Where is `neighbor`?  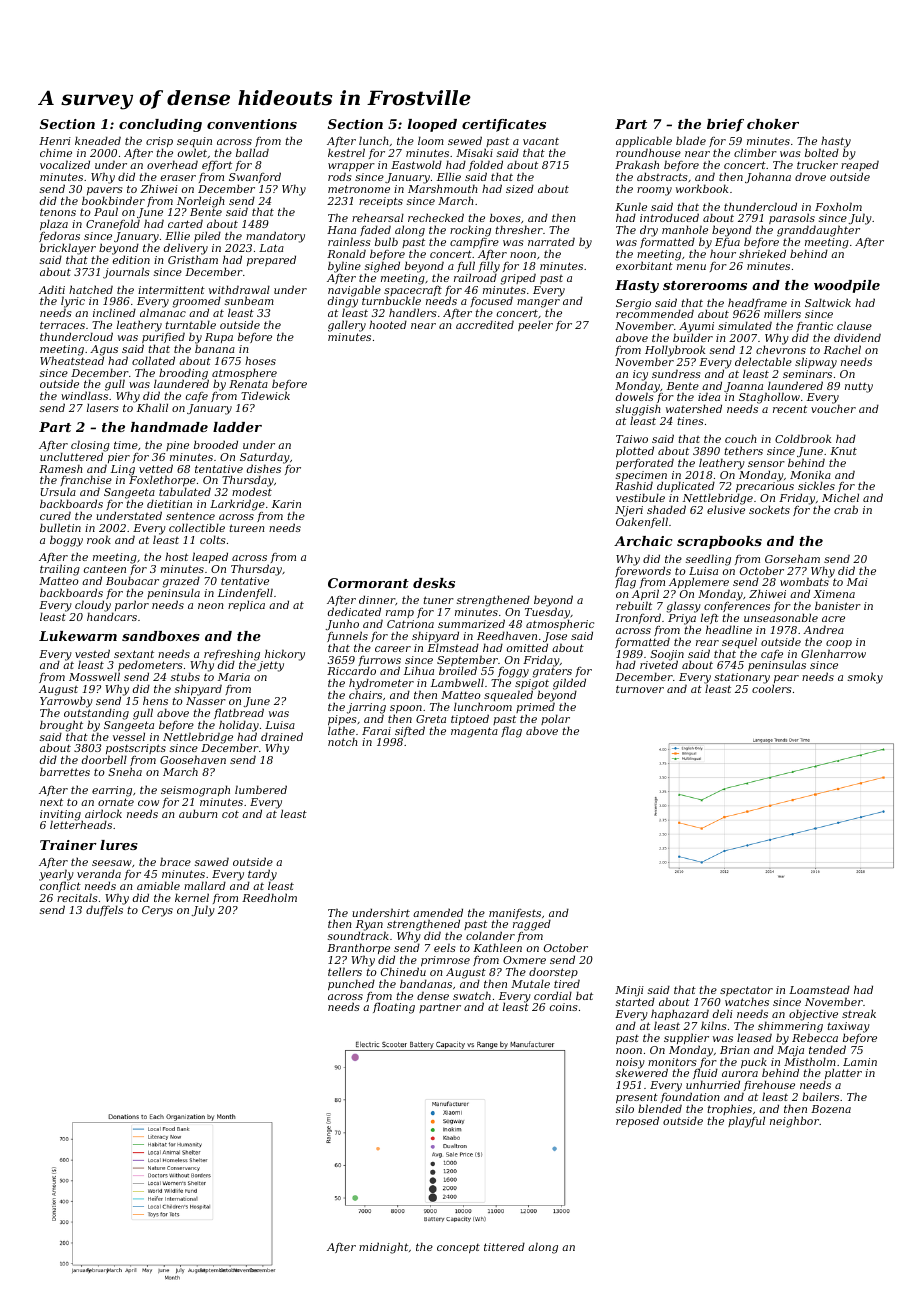 neighbor is located at coordinates (794, 1122).
